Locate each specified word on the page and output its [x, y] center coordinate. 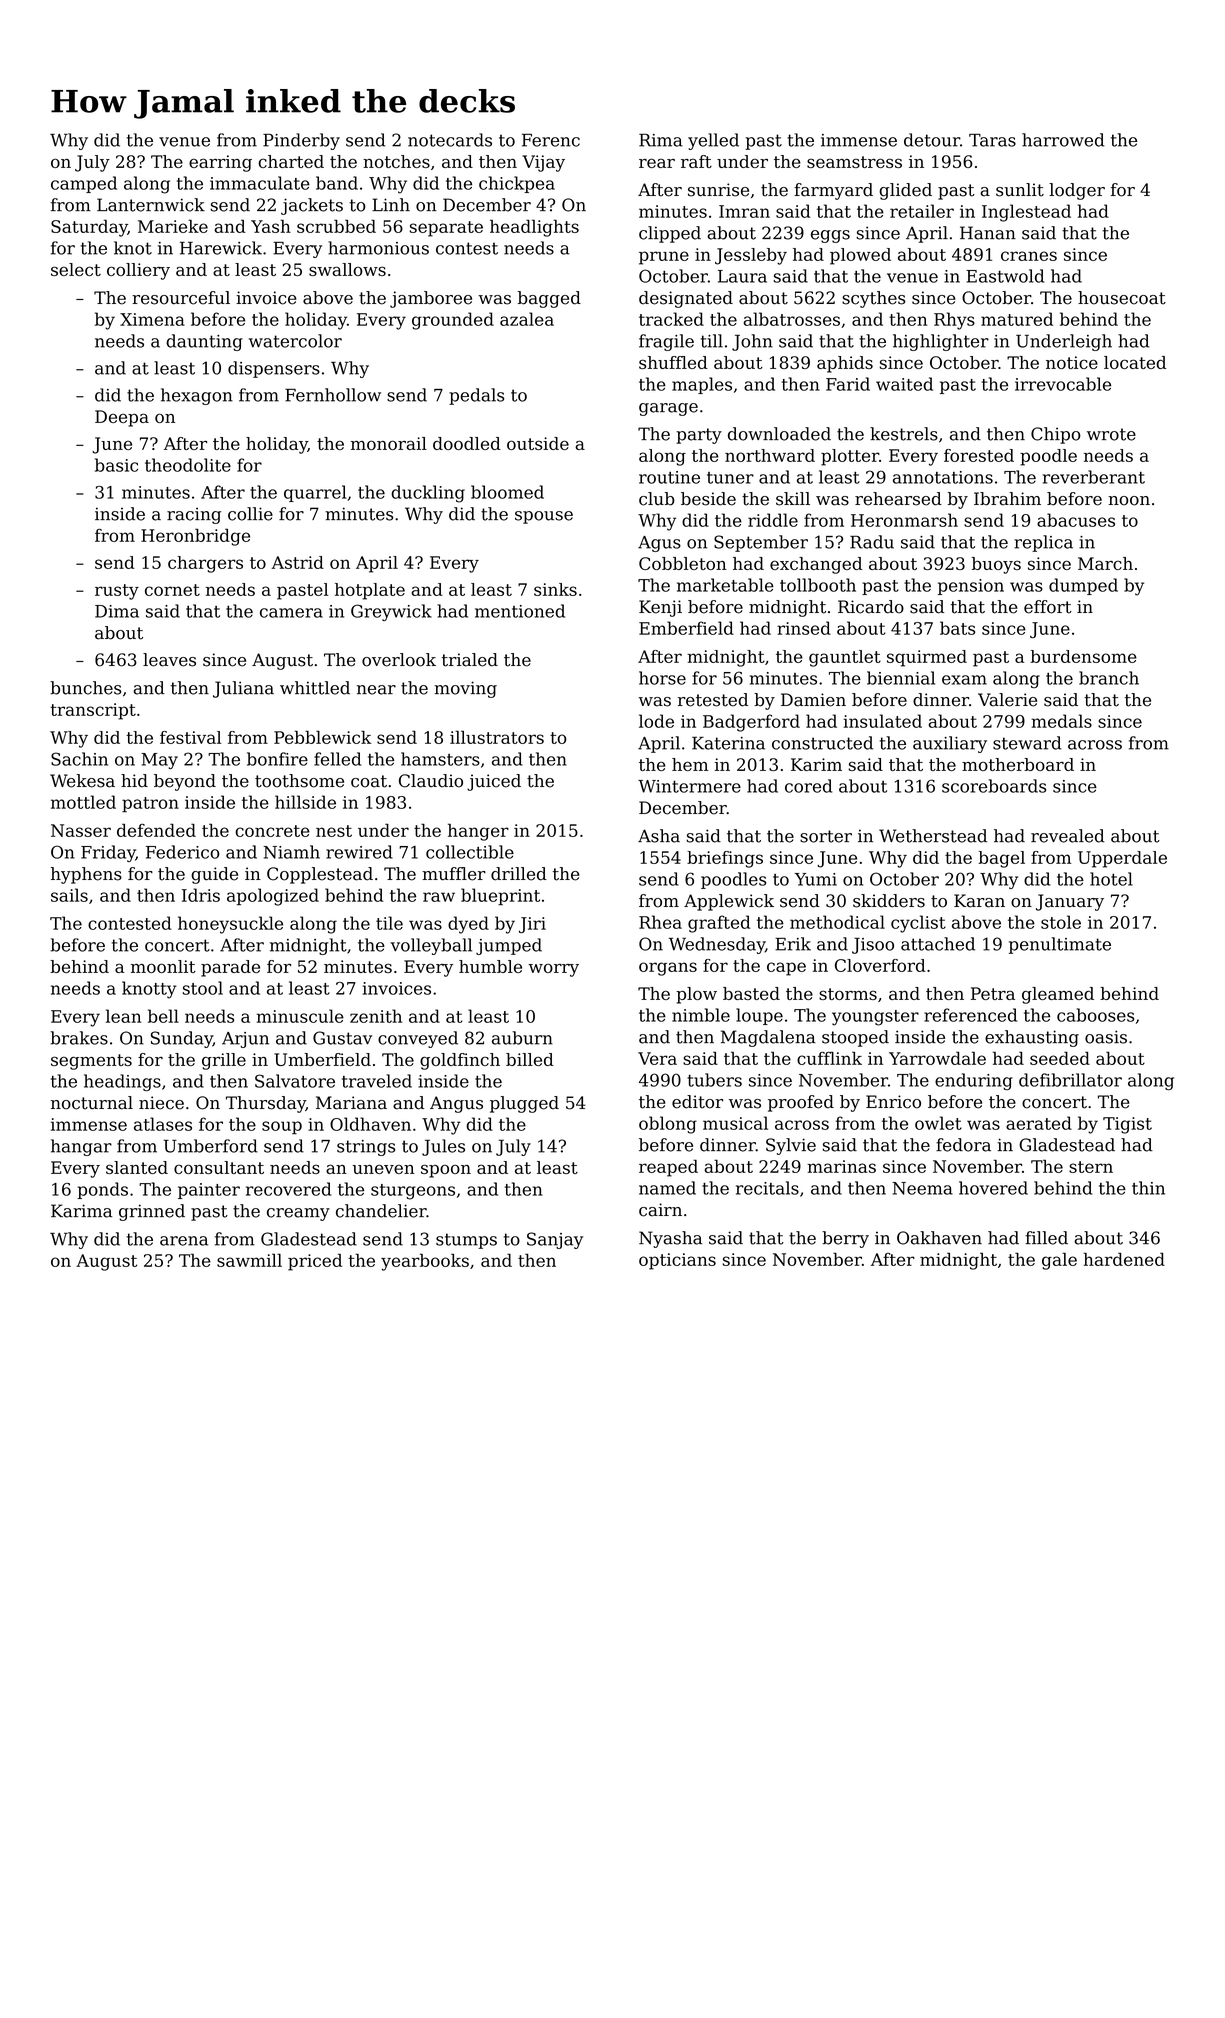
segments [91, 1062]
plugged [524, 1104]
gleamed [1058, 995]
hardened [1124, 1259]
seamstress [854, 162]
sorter [826, 836]
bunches [85, 688]
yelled [713, 141]
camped [84, 184]
